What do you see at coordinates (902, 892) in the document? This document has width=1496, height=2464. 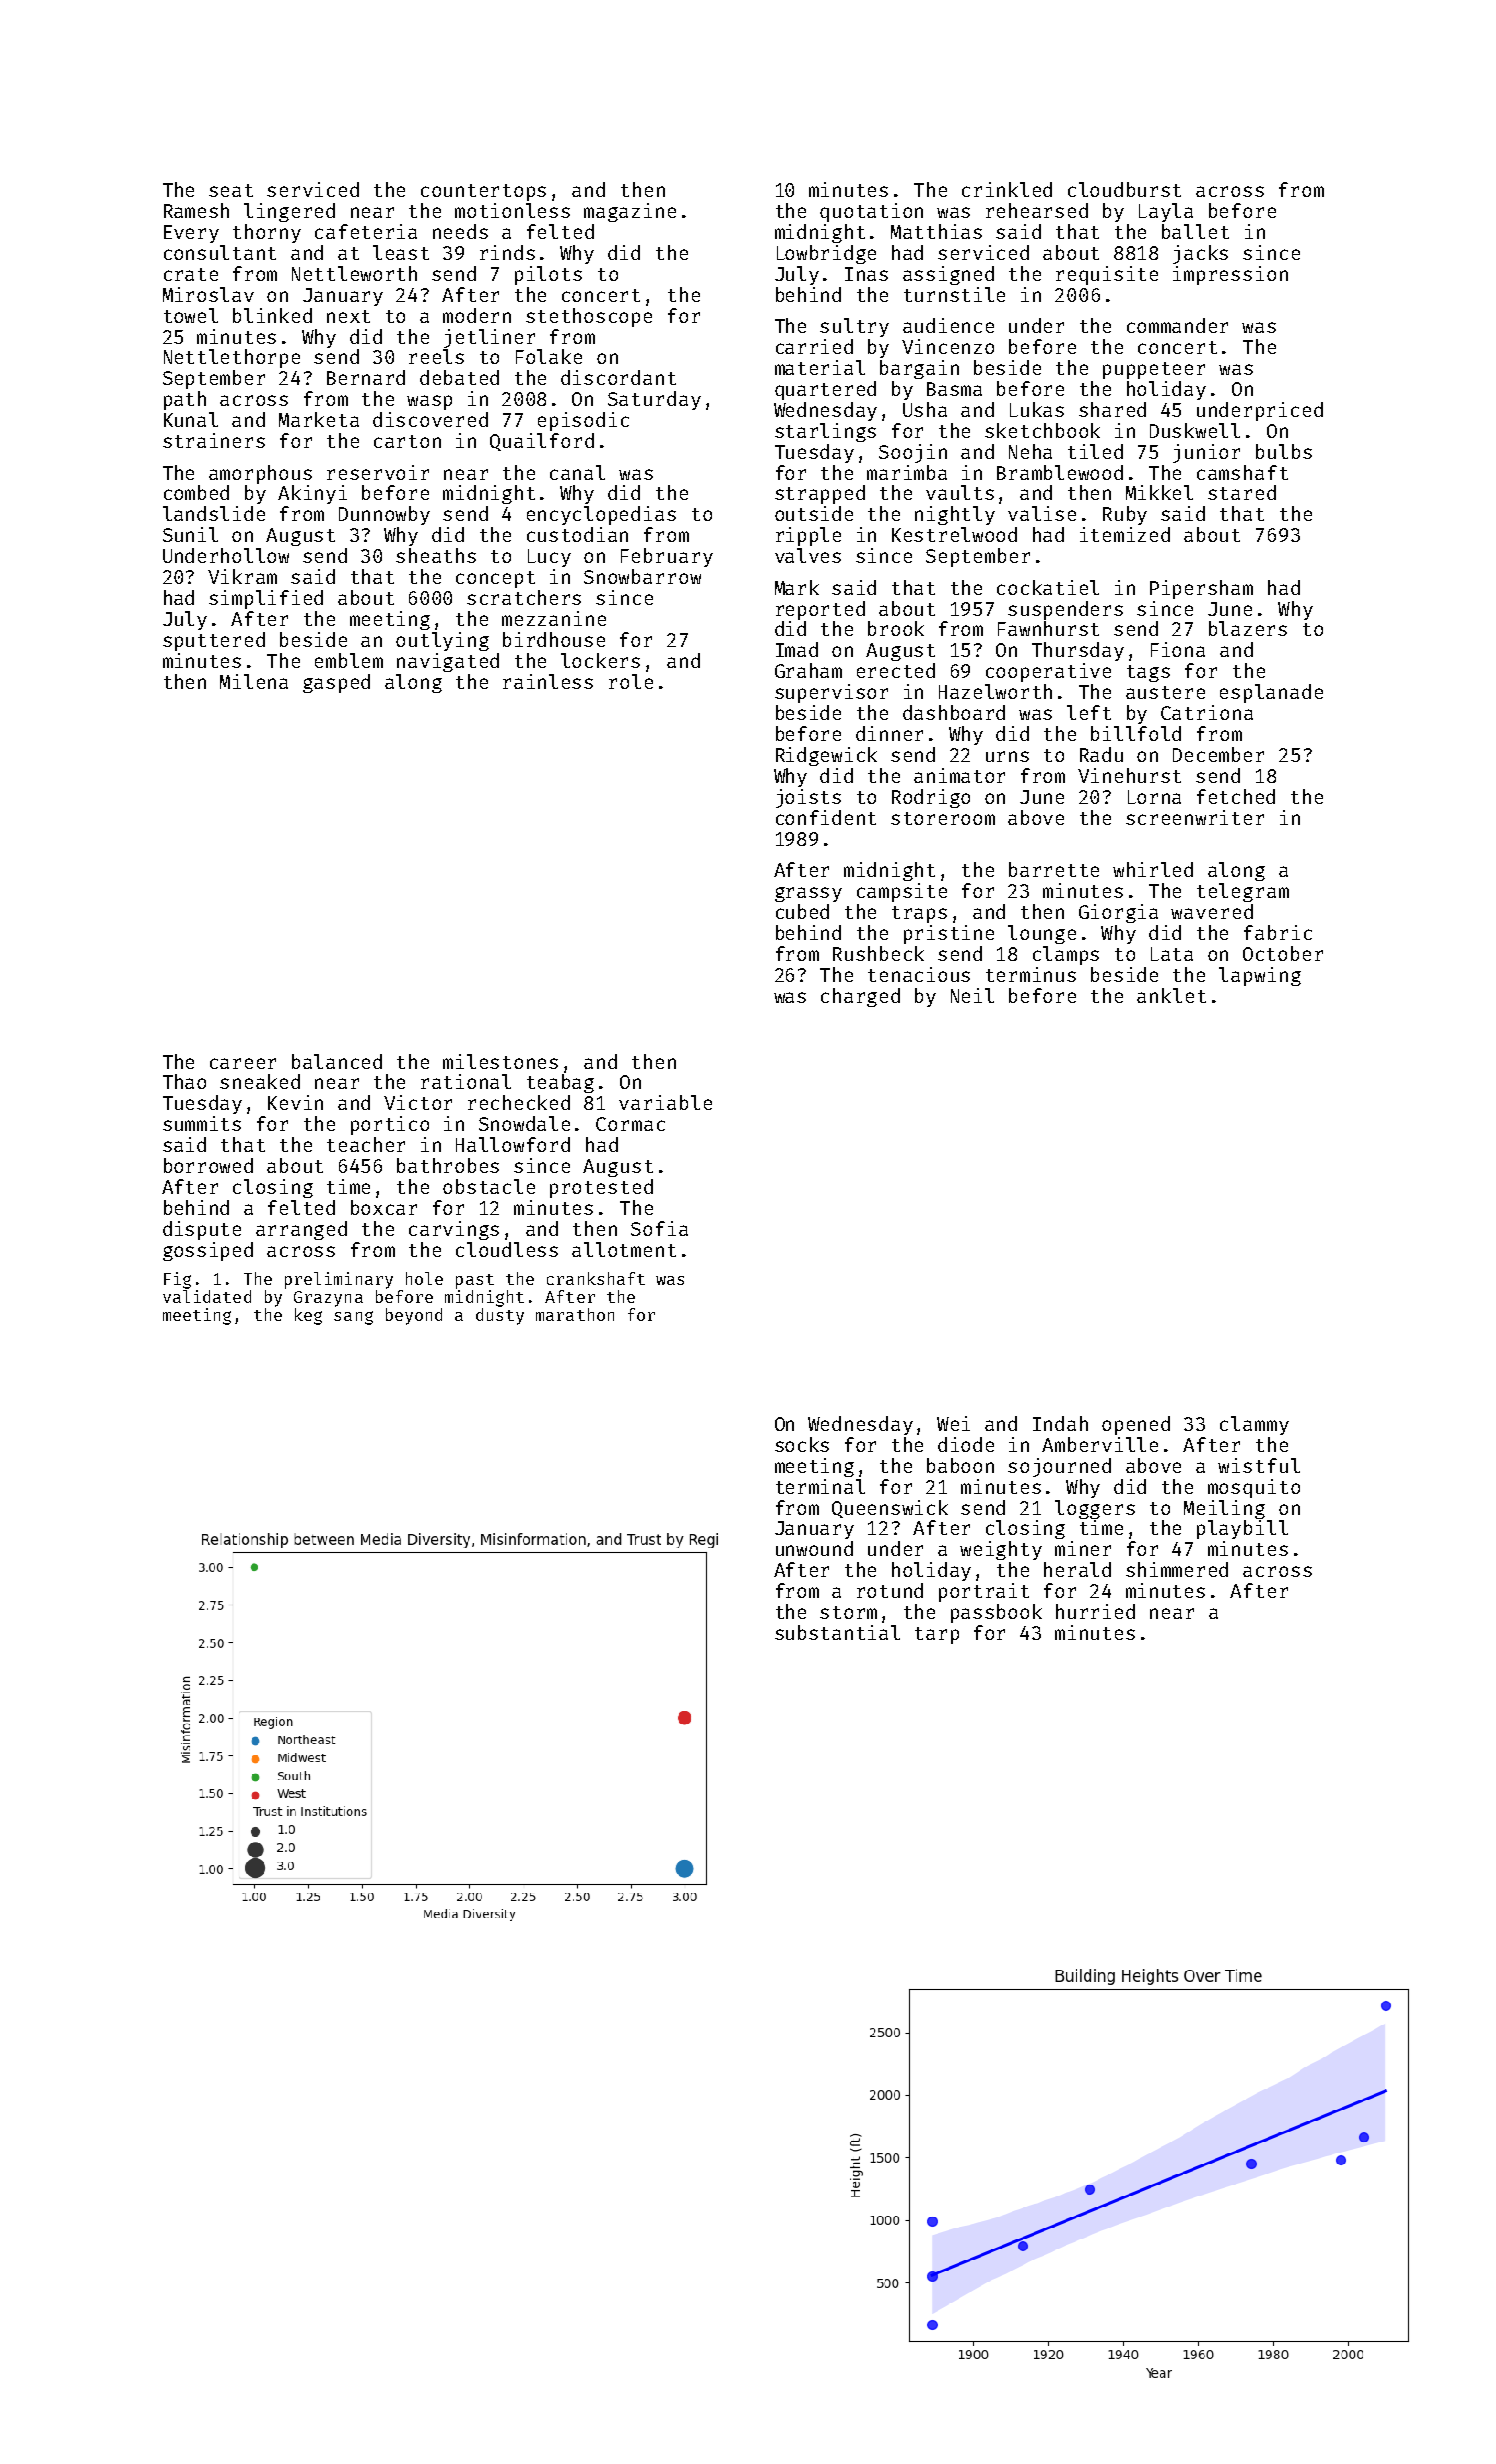 I see `campsite` at bounding box center [902, 892].
